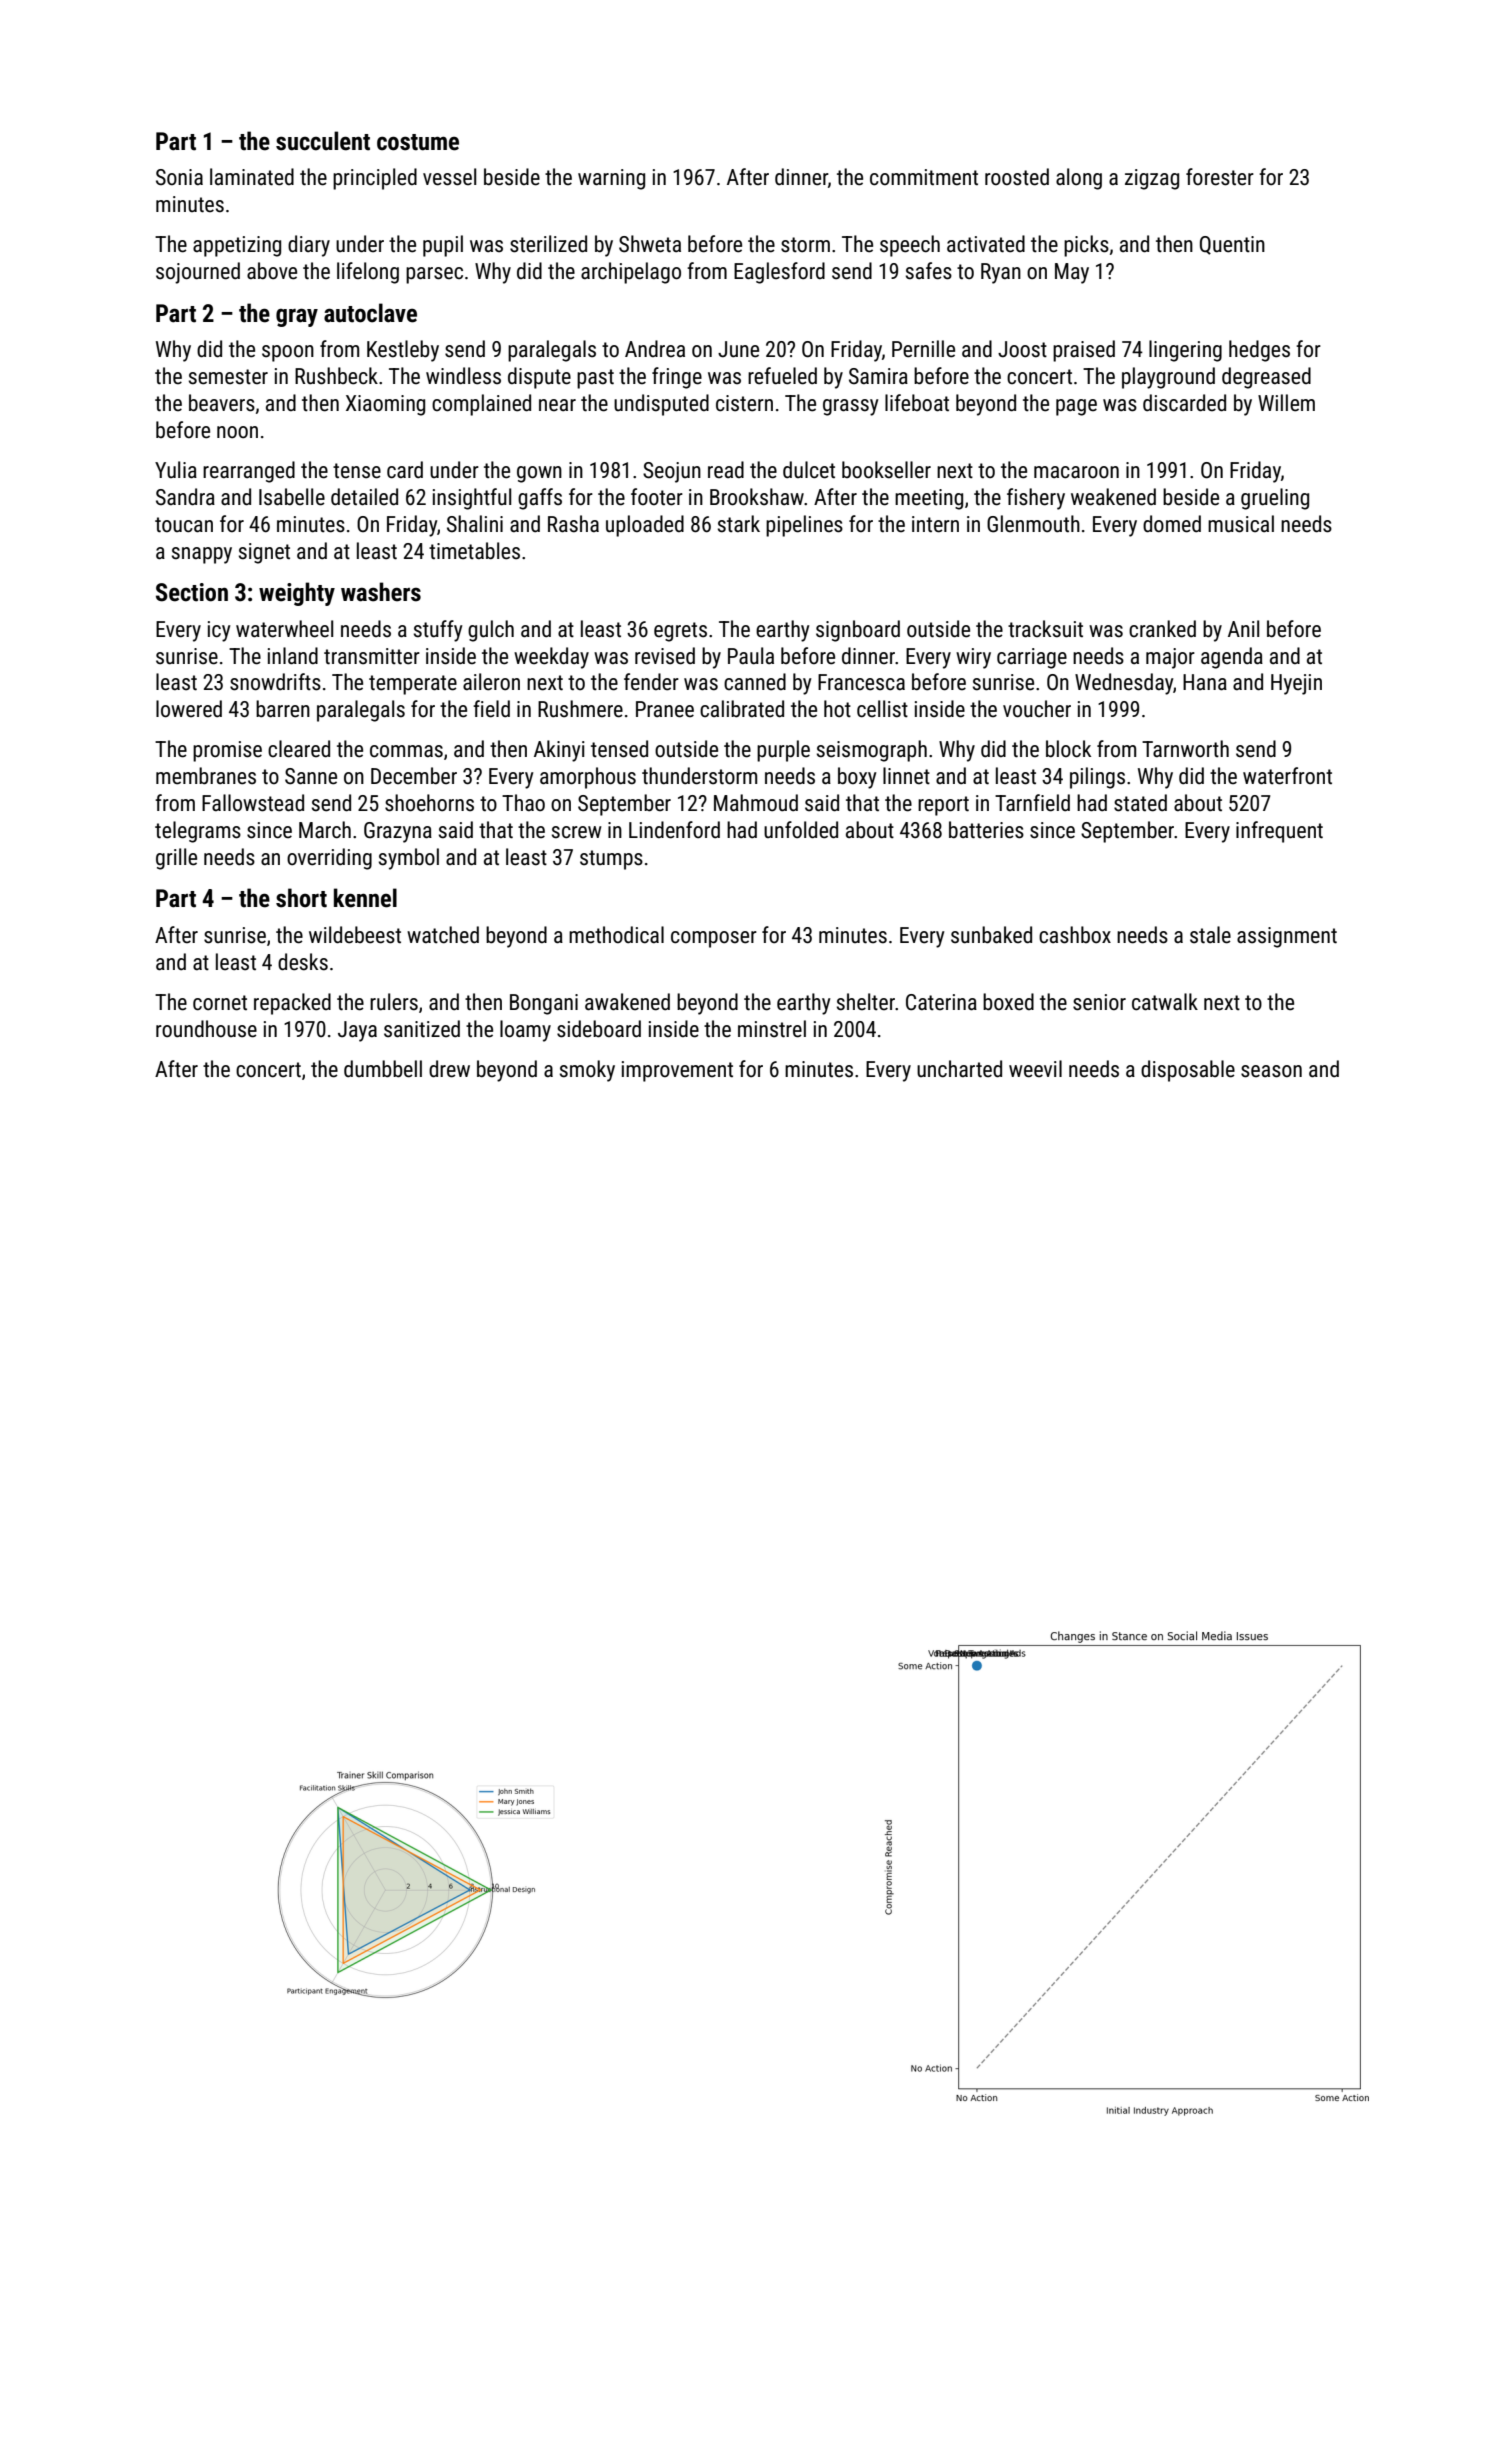  What do you see at coordinates (443, 246) in the screenshot?
I see `pupil` at bounding box center [443, 246].
